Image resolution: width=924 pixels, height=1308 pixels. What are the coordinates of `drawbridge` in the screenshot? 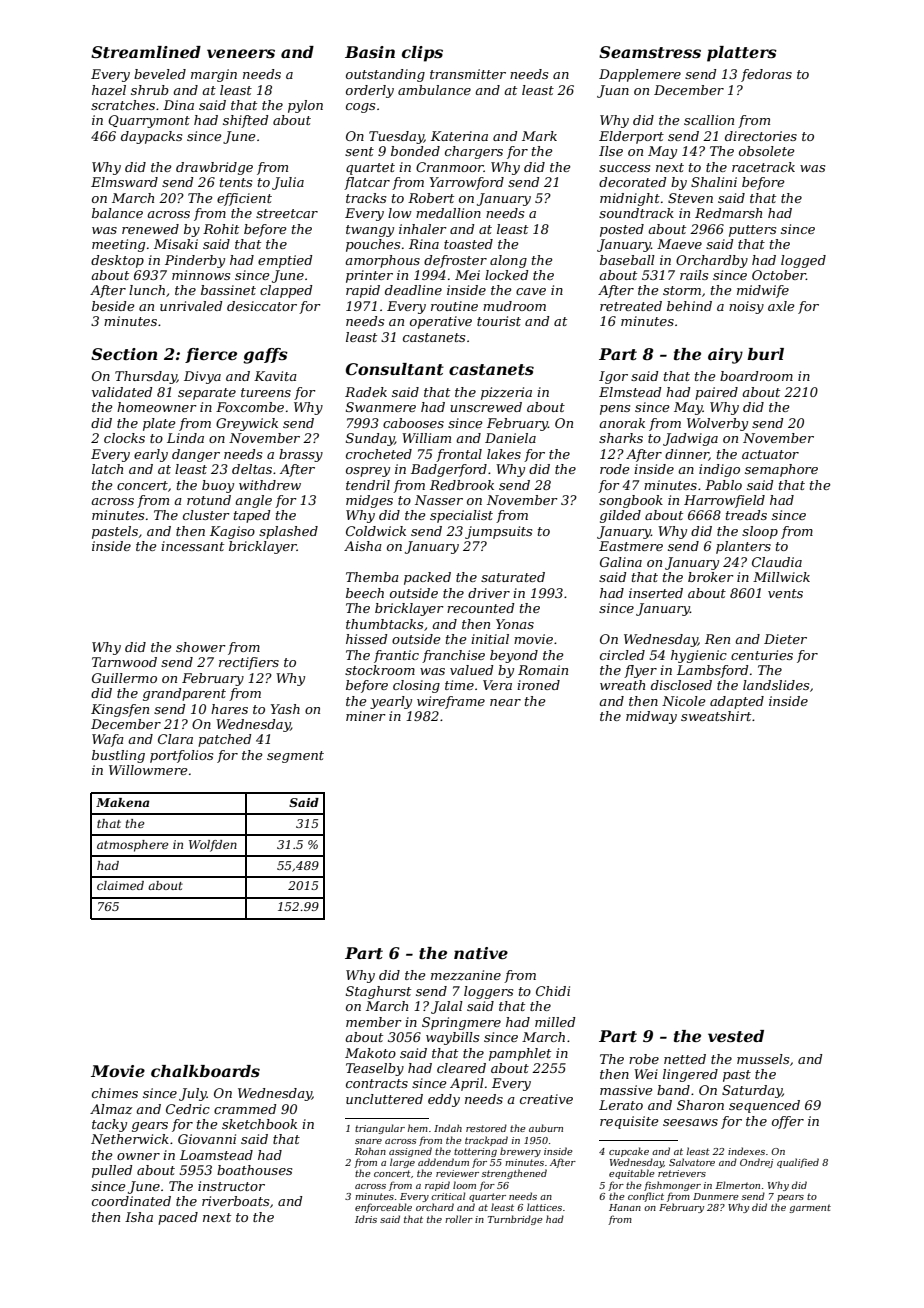 It's located at (214, 168).
